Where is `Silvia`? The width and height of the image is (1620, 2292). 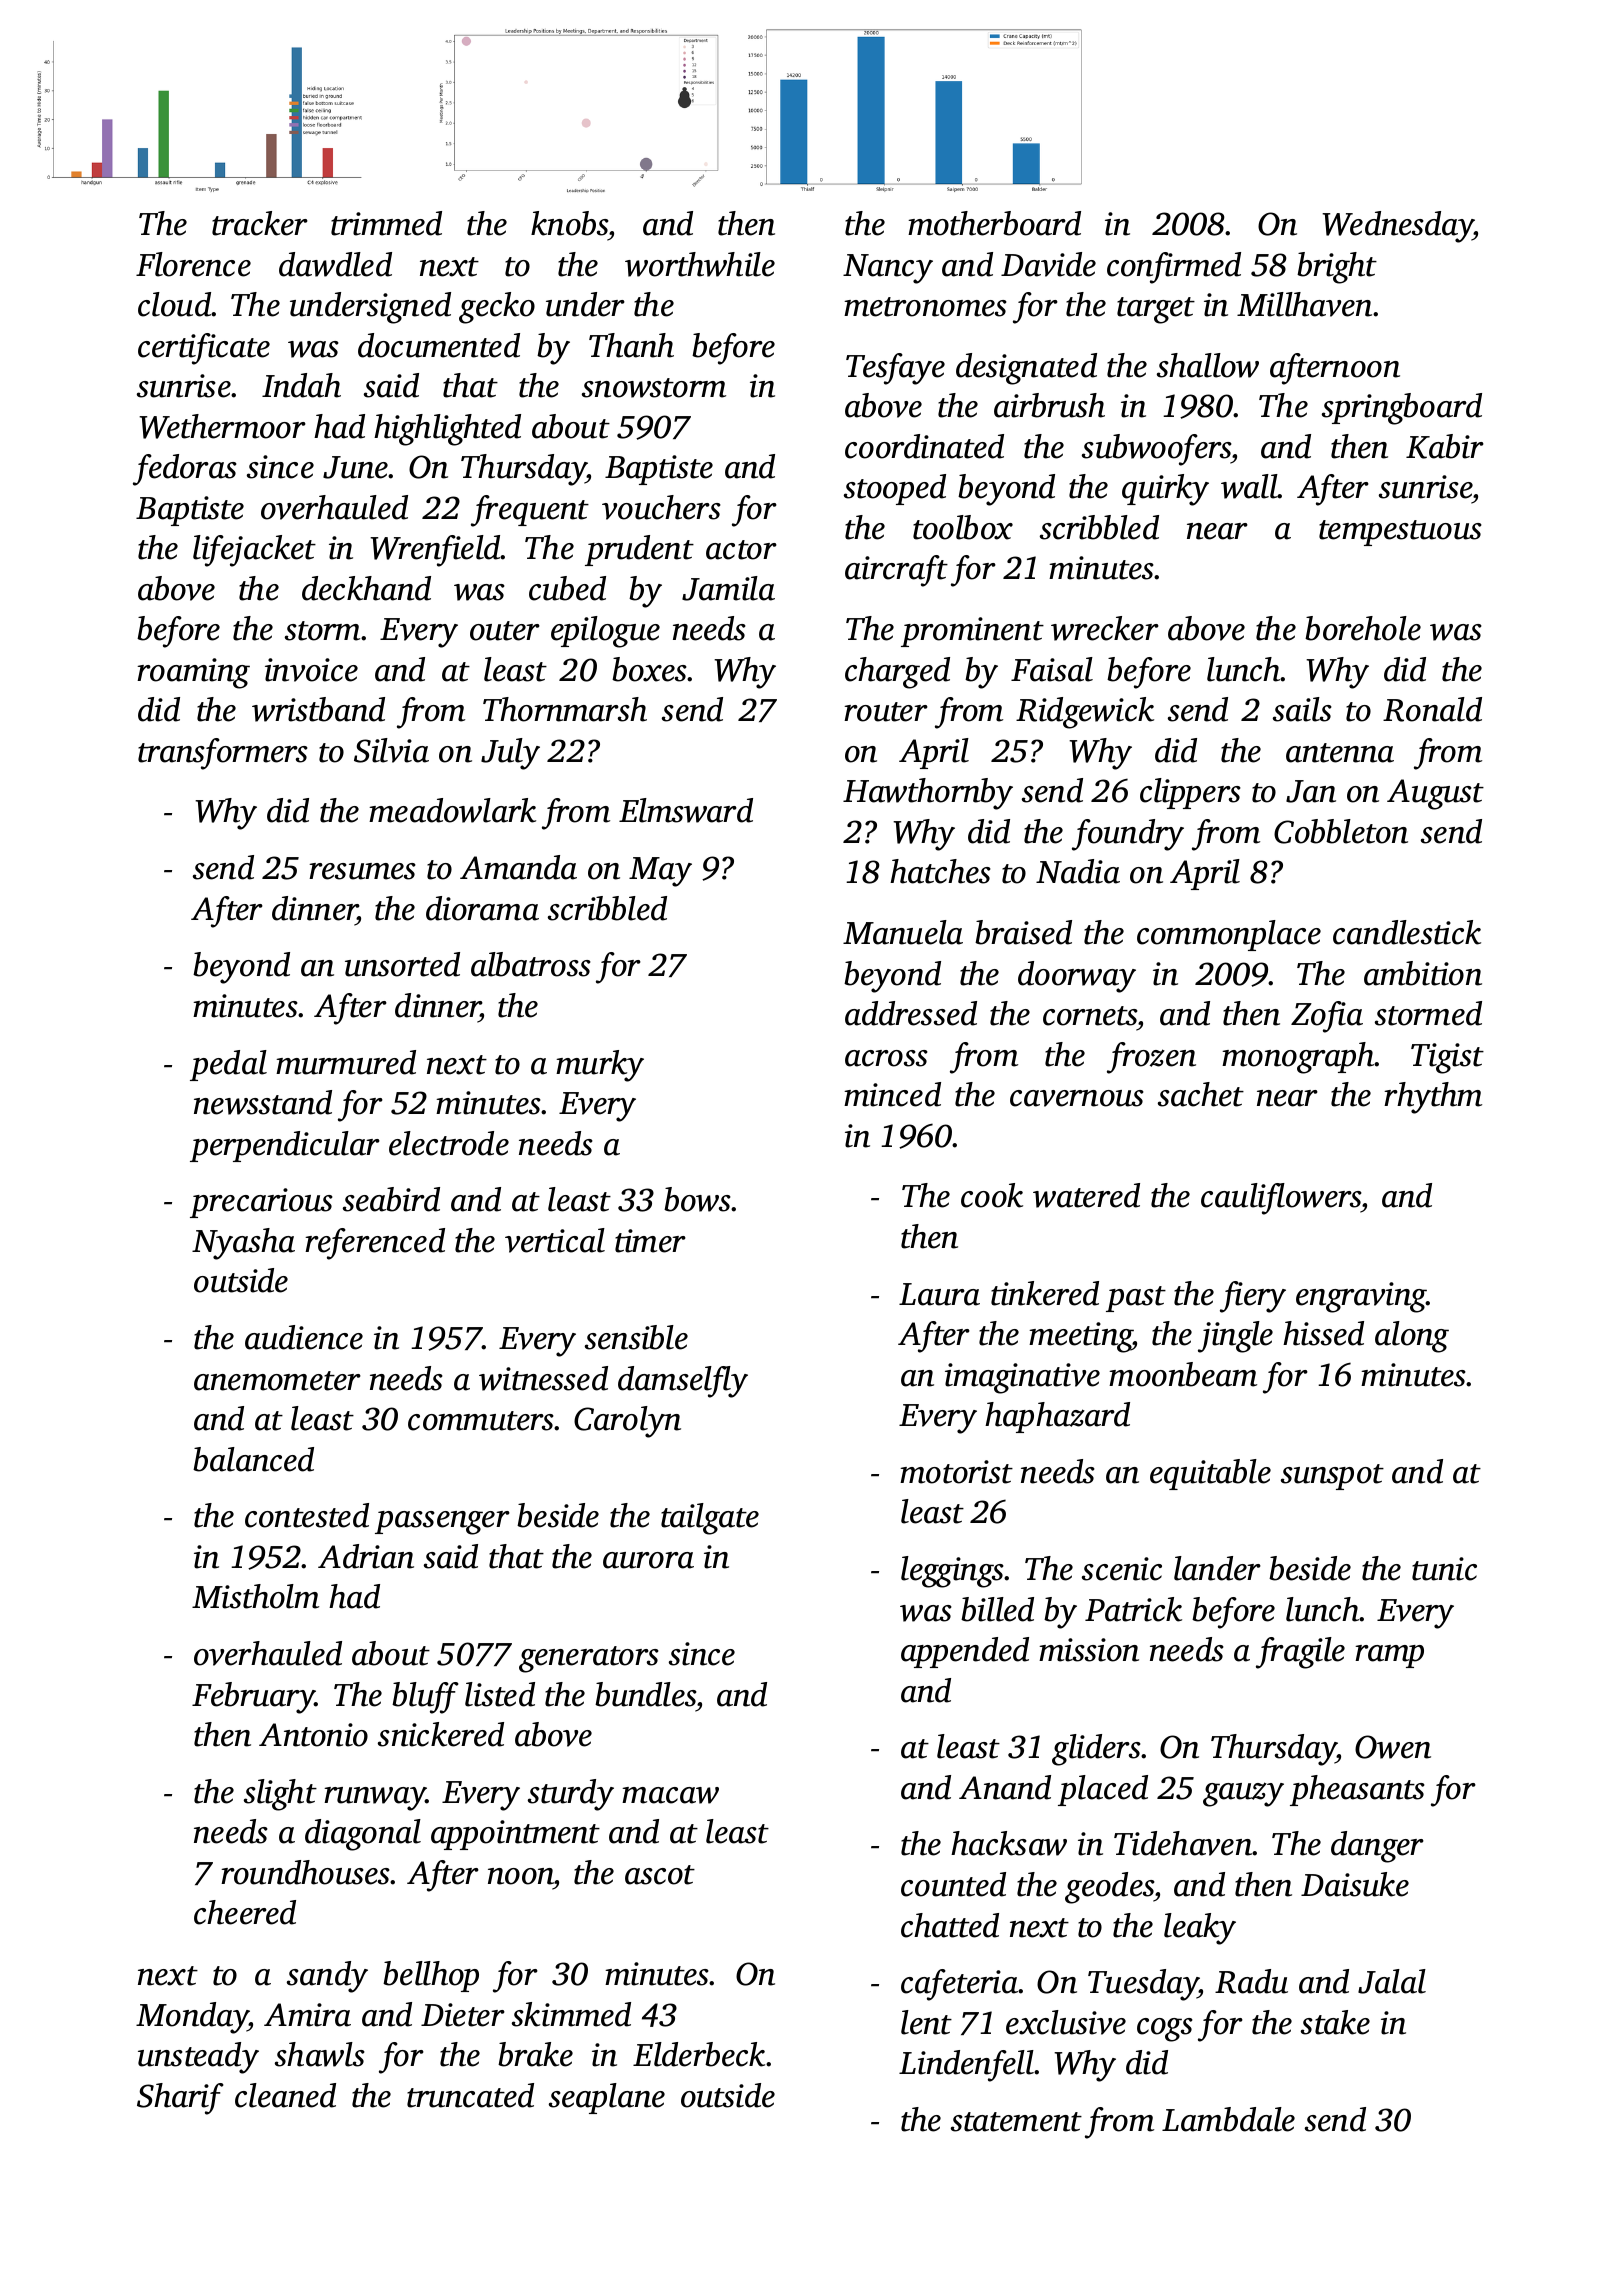
Silvia is located at coordinates (391, 750).
